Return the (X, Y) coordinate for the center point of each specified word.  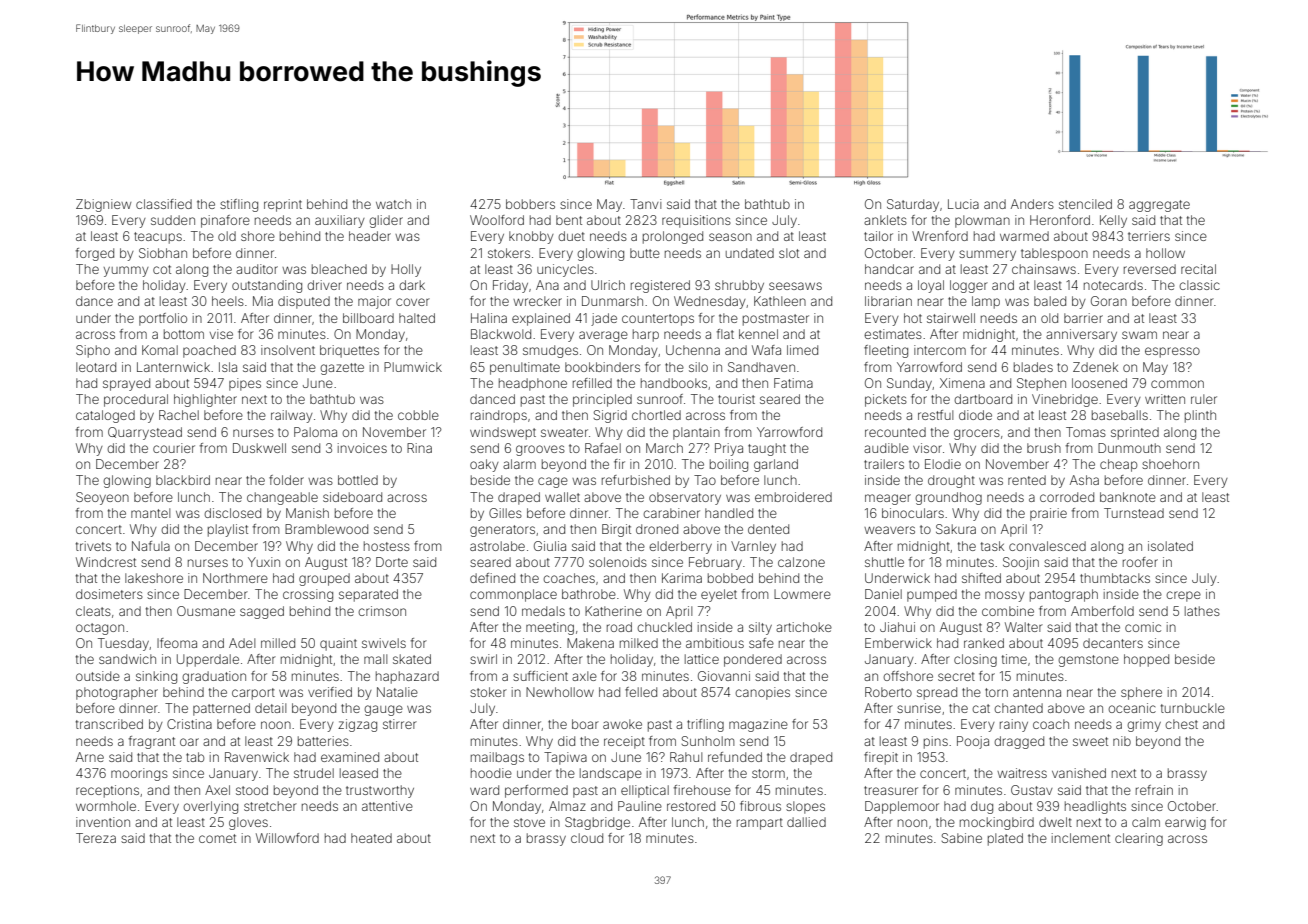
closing (975, 660)
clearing (1139, 839)
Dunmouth (1129, 448)
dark (412, 285)
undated (750, 253)
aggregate (1159, 206)
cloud (587, 838)
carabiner (671, 513)
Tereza (96, 838)
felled (641, 692)
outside (98, 676)
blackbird (183, 480)
